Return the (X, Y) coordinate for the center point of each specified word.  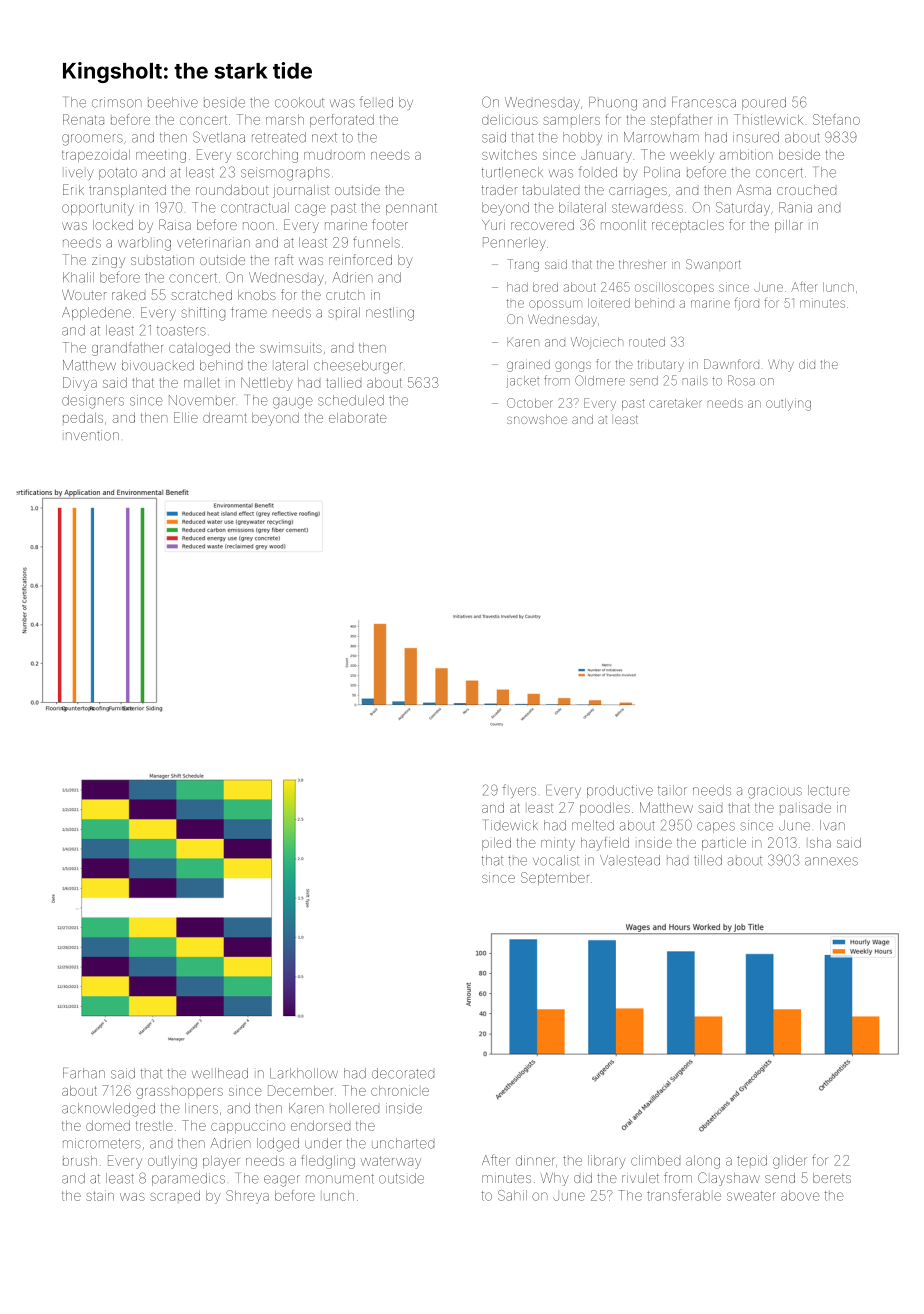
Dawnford (731, 364)
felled (376, 102)
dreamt (225, 418)
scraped (175, 1196)
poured (764, 103)
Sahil (512, 1195)
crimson (117, 102)
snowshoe (537, 419)
